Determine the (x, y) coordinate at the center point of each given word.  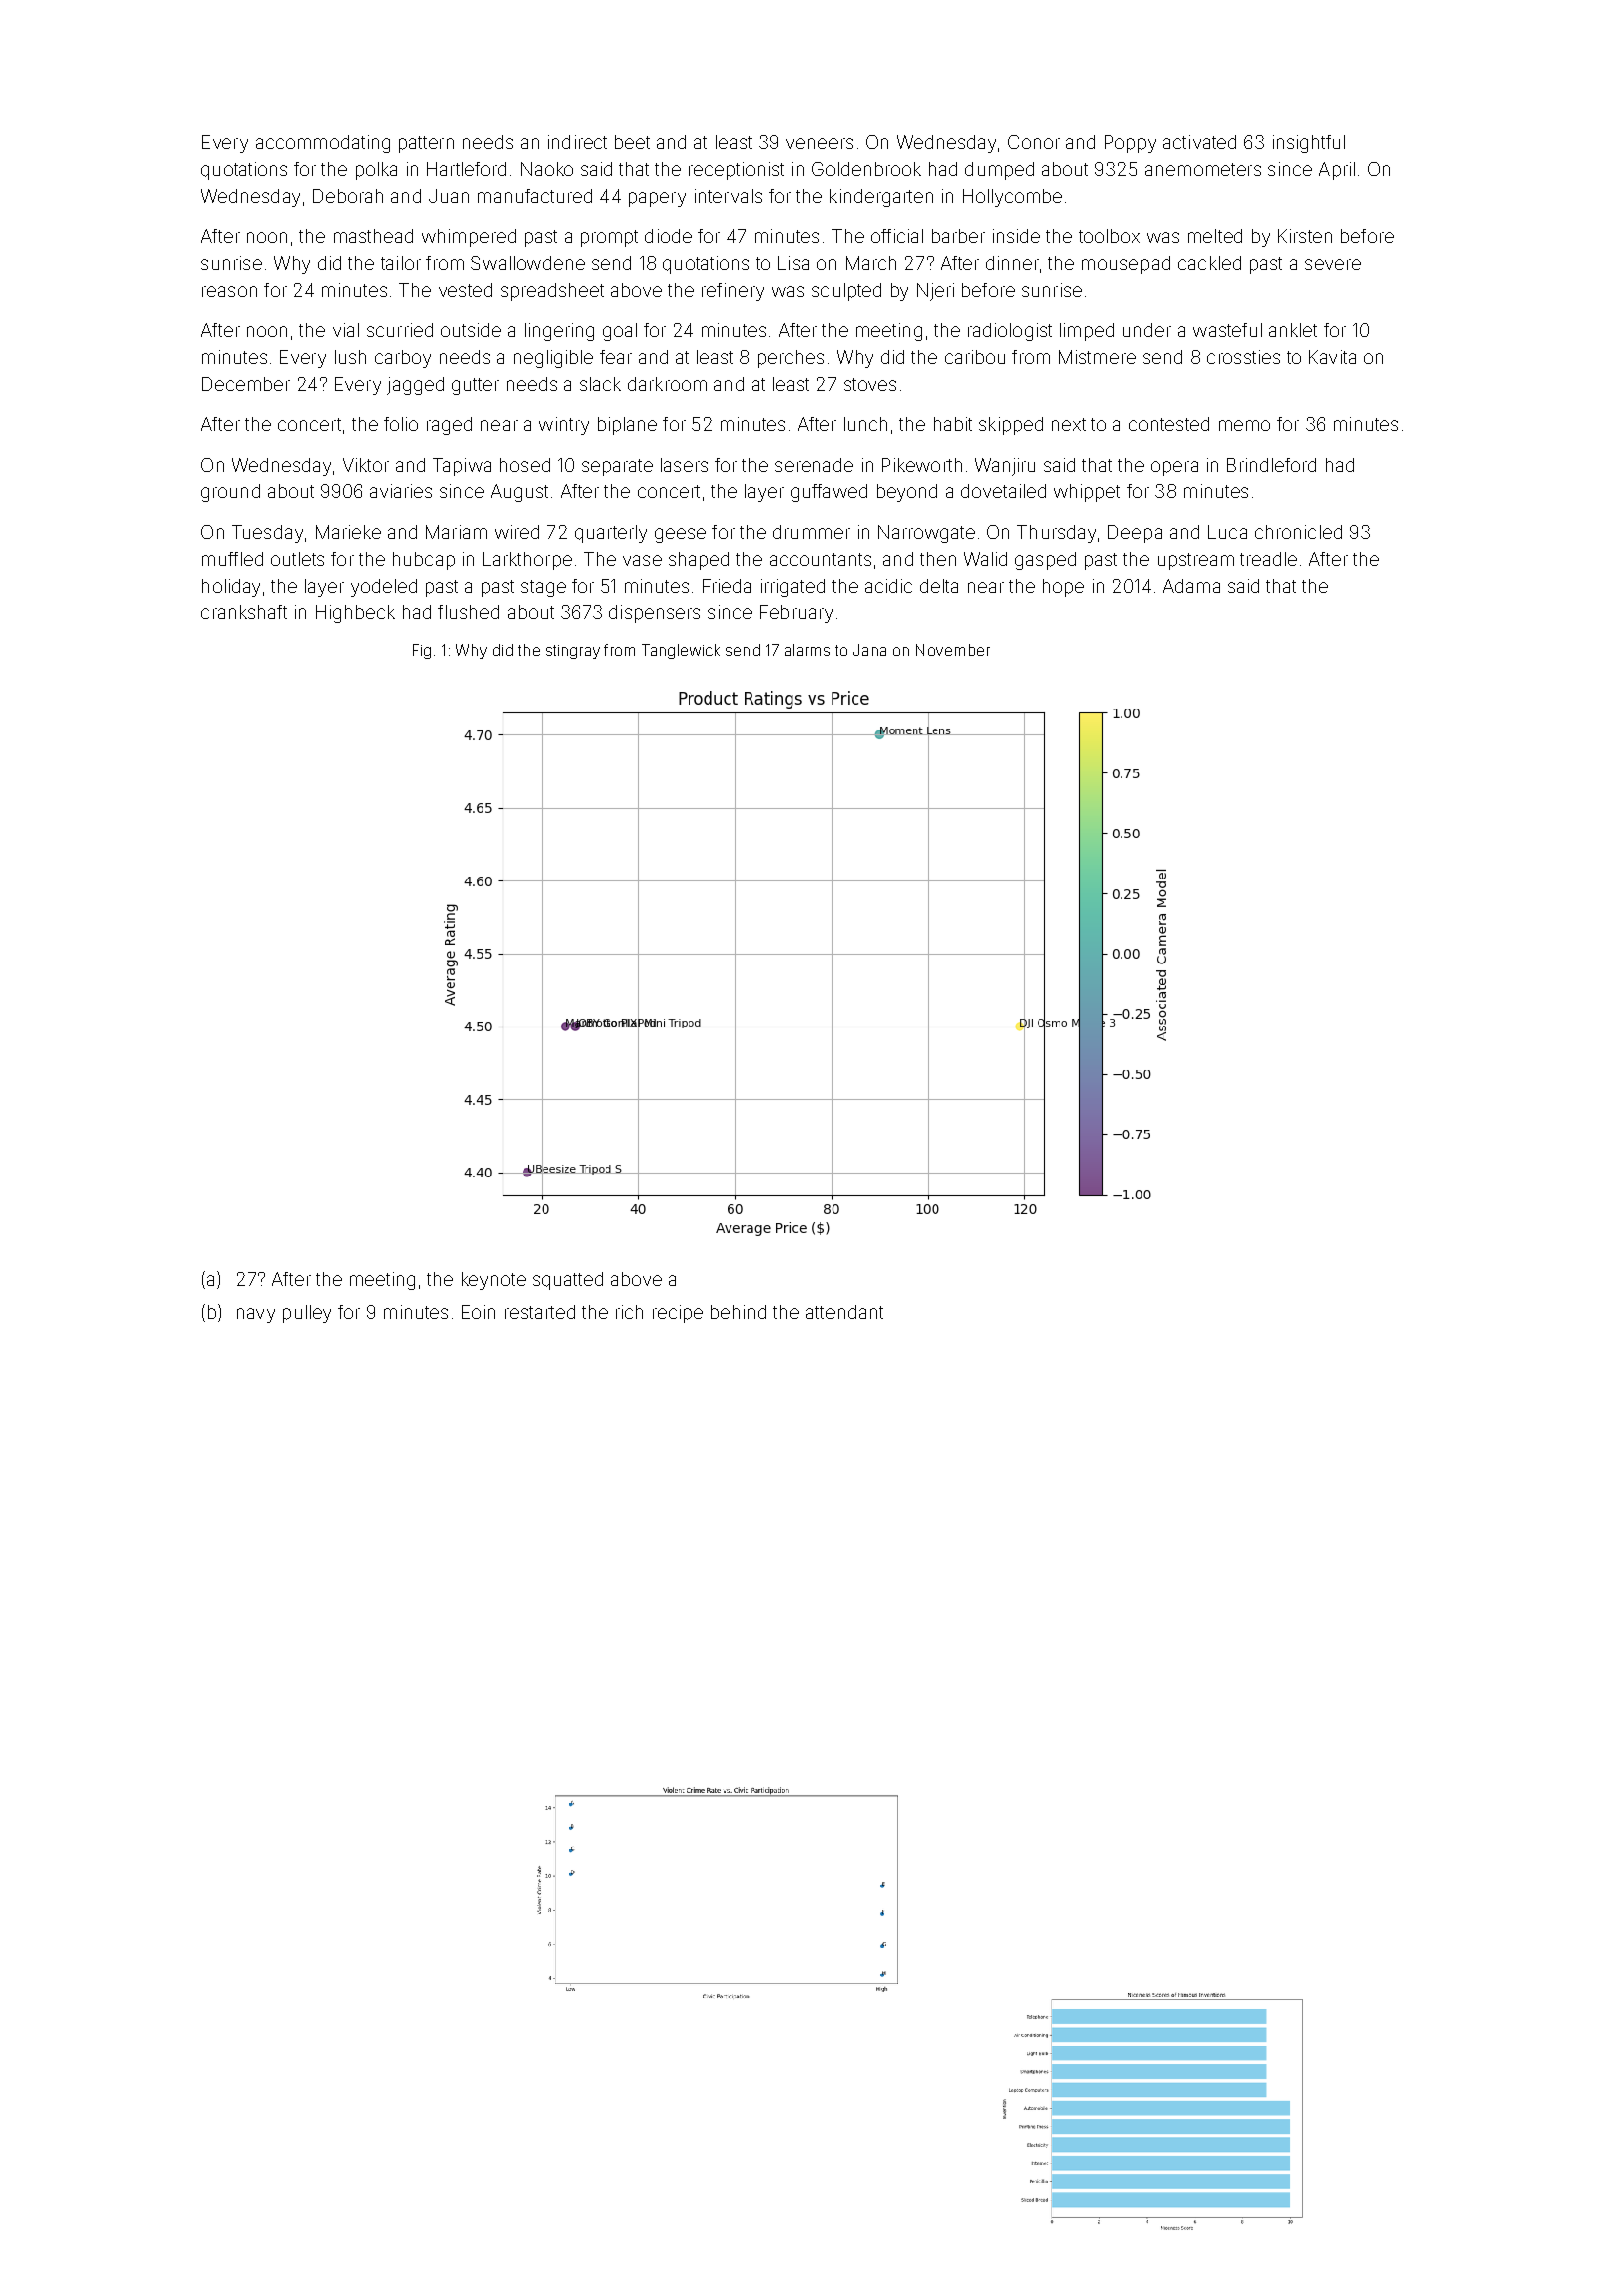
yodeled (384, 588)
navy (256, 1315)
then (938, 559)
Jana (869, 650)
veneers (819, 143)
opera (1174, 468)
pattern (426, 144)
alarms (807, 650)
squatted (568, 1281)
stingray (573, 652)
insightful (1309, 144)
